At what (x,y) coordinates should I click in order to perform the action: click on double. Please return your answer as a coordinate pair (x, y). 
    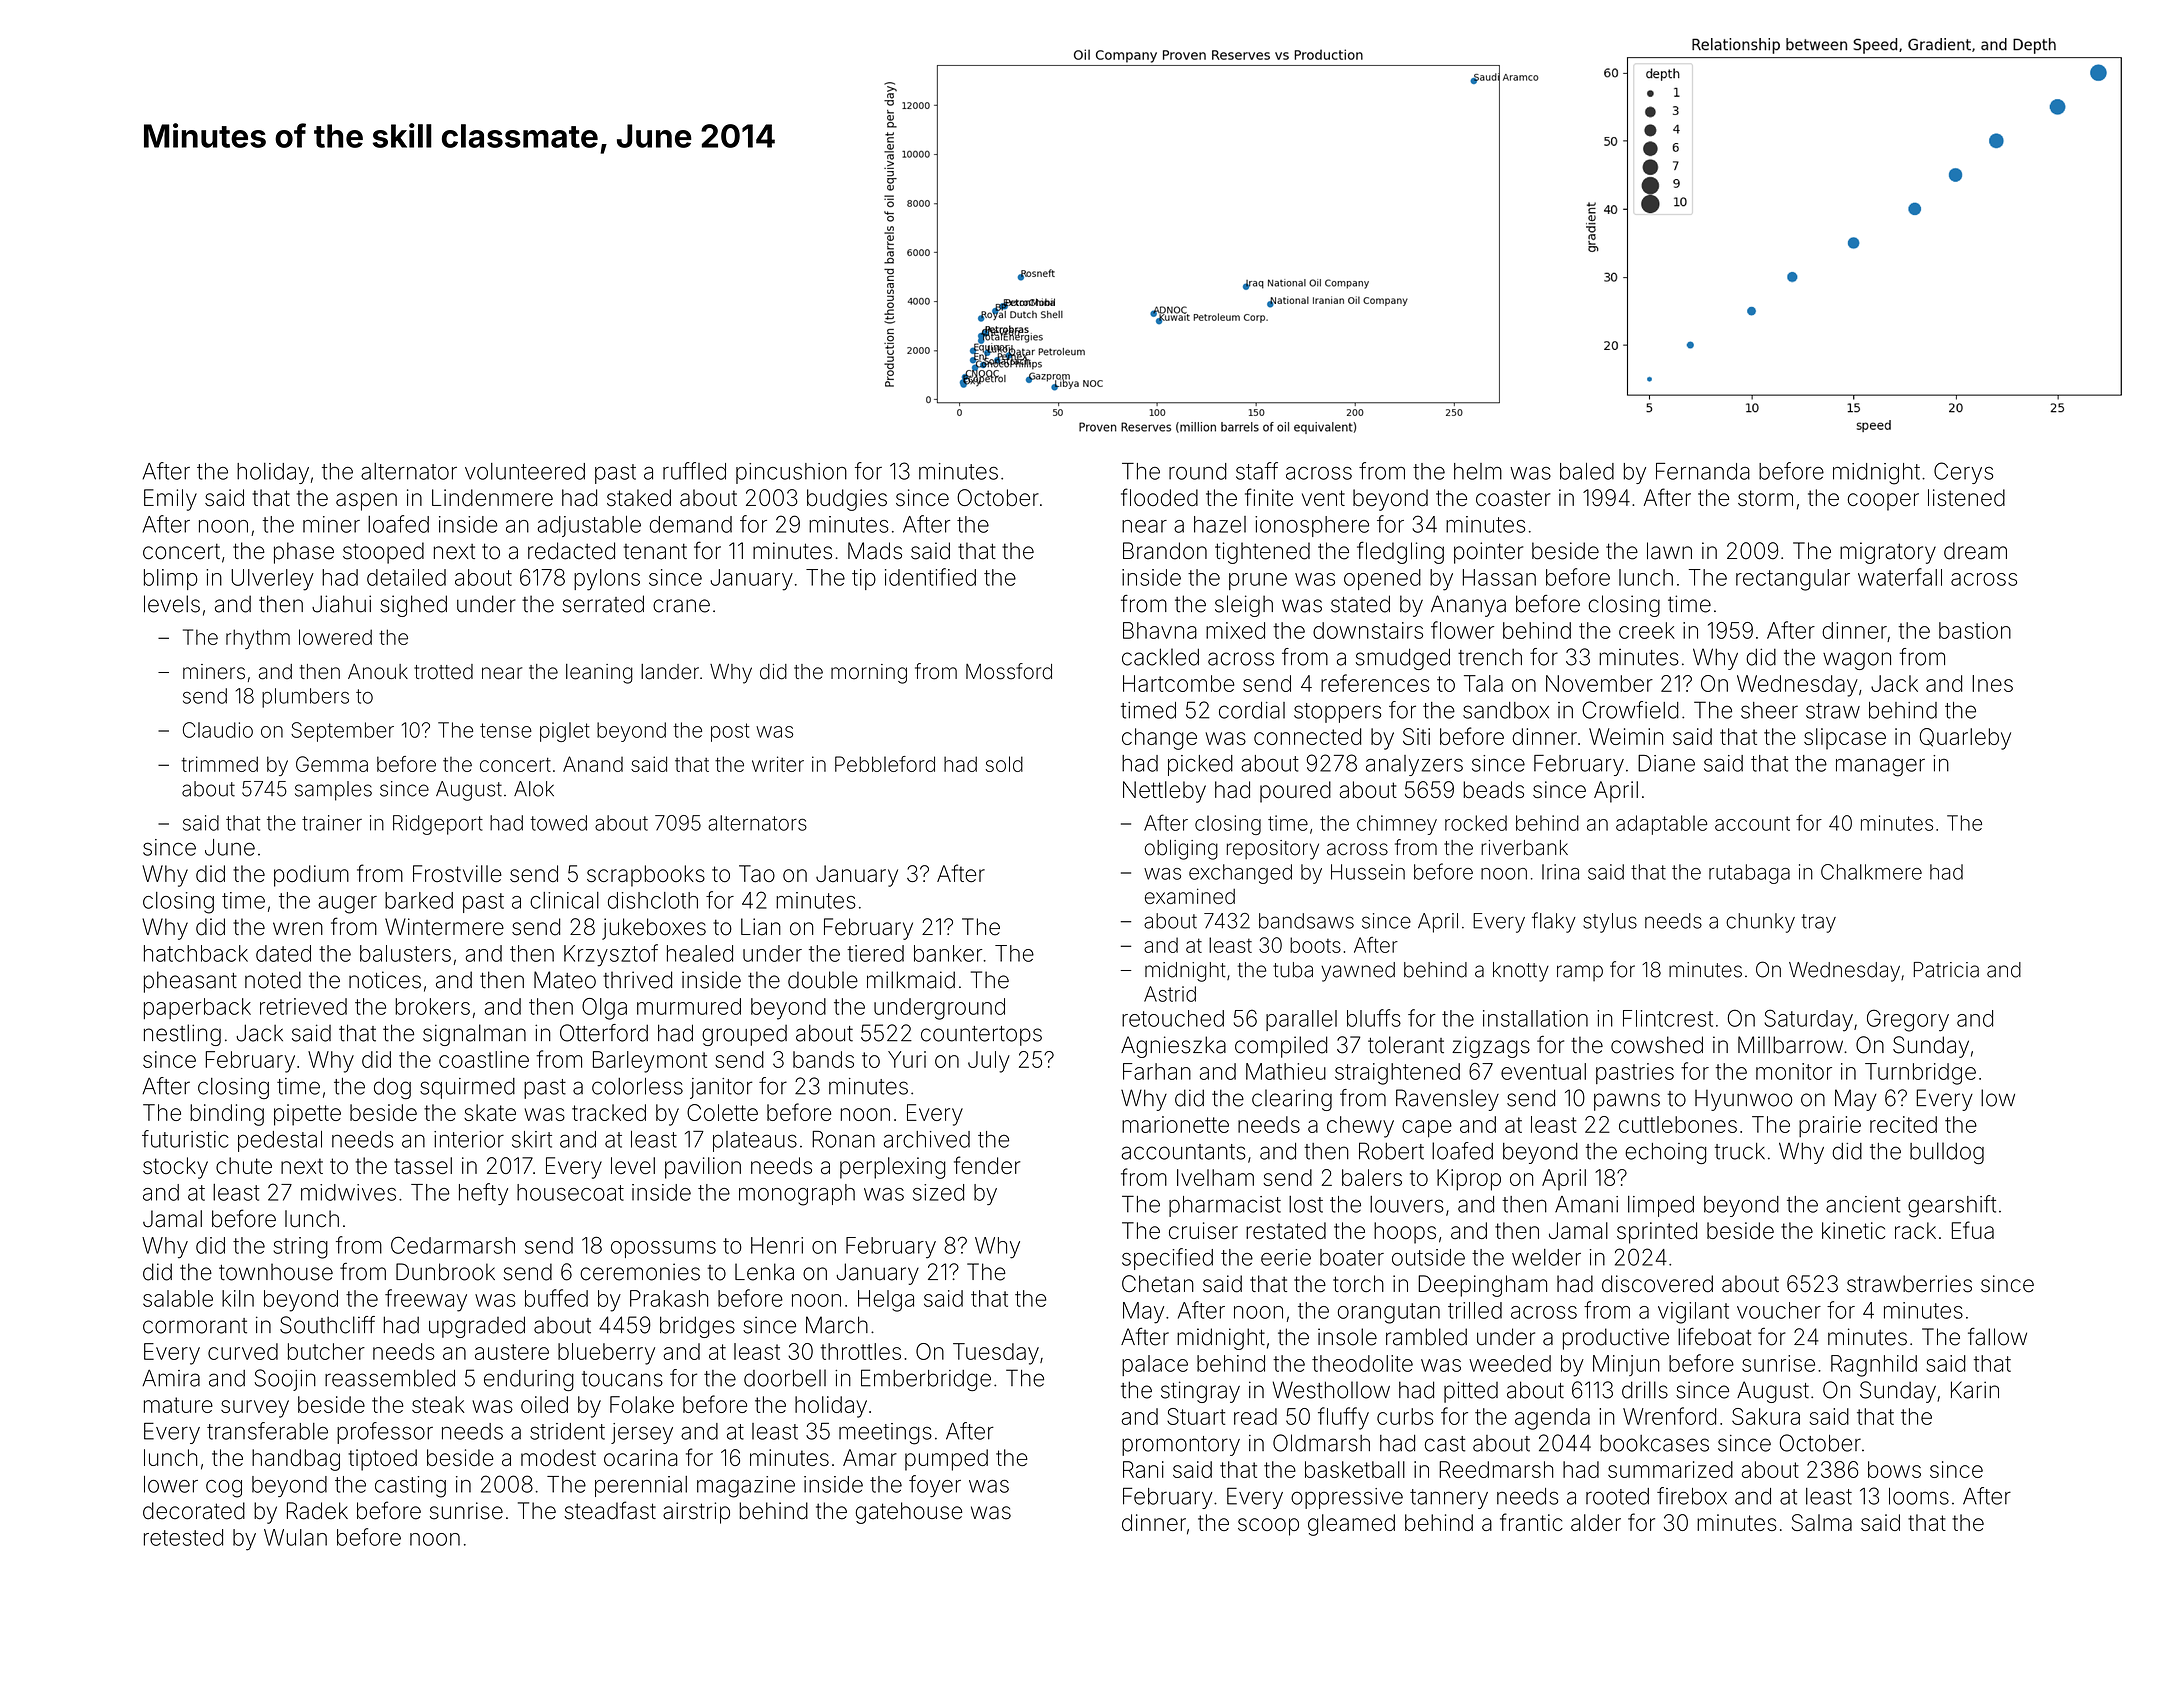
    Looking at the image, I should click on (823, 980).
